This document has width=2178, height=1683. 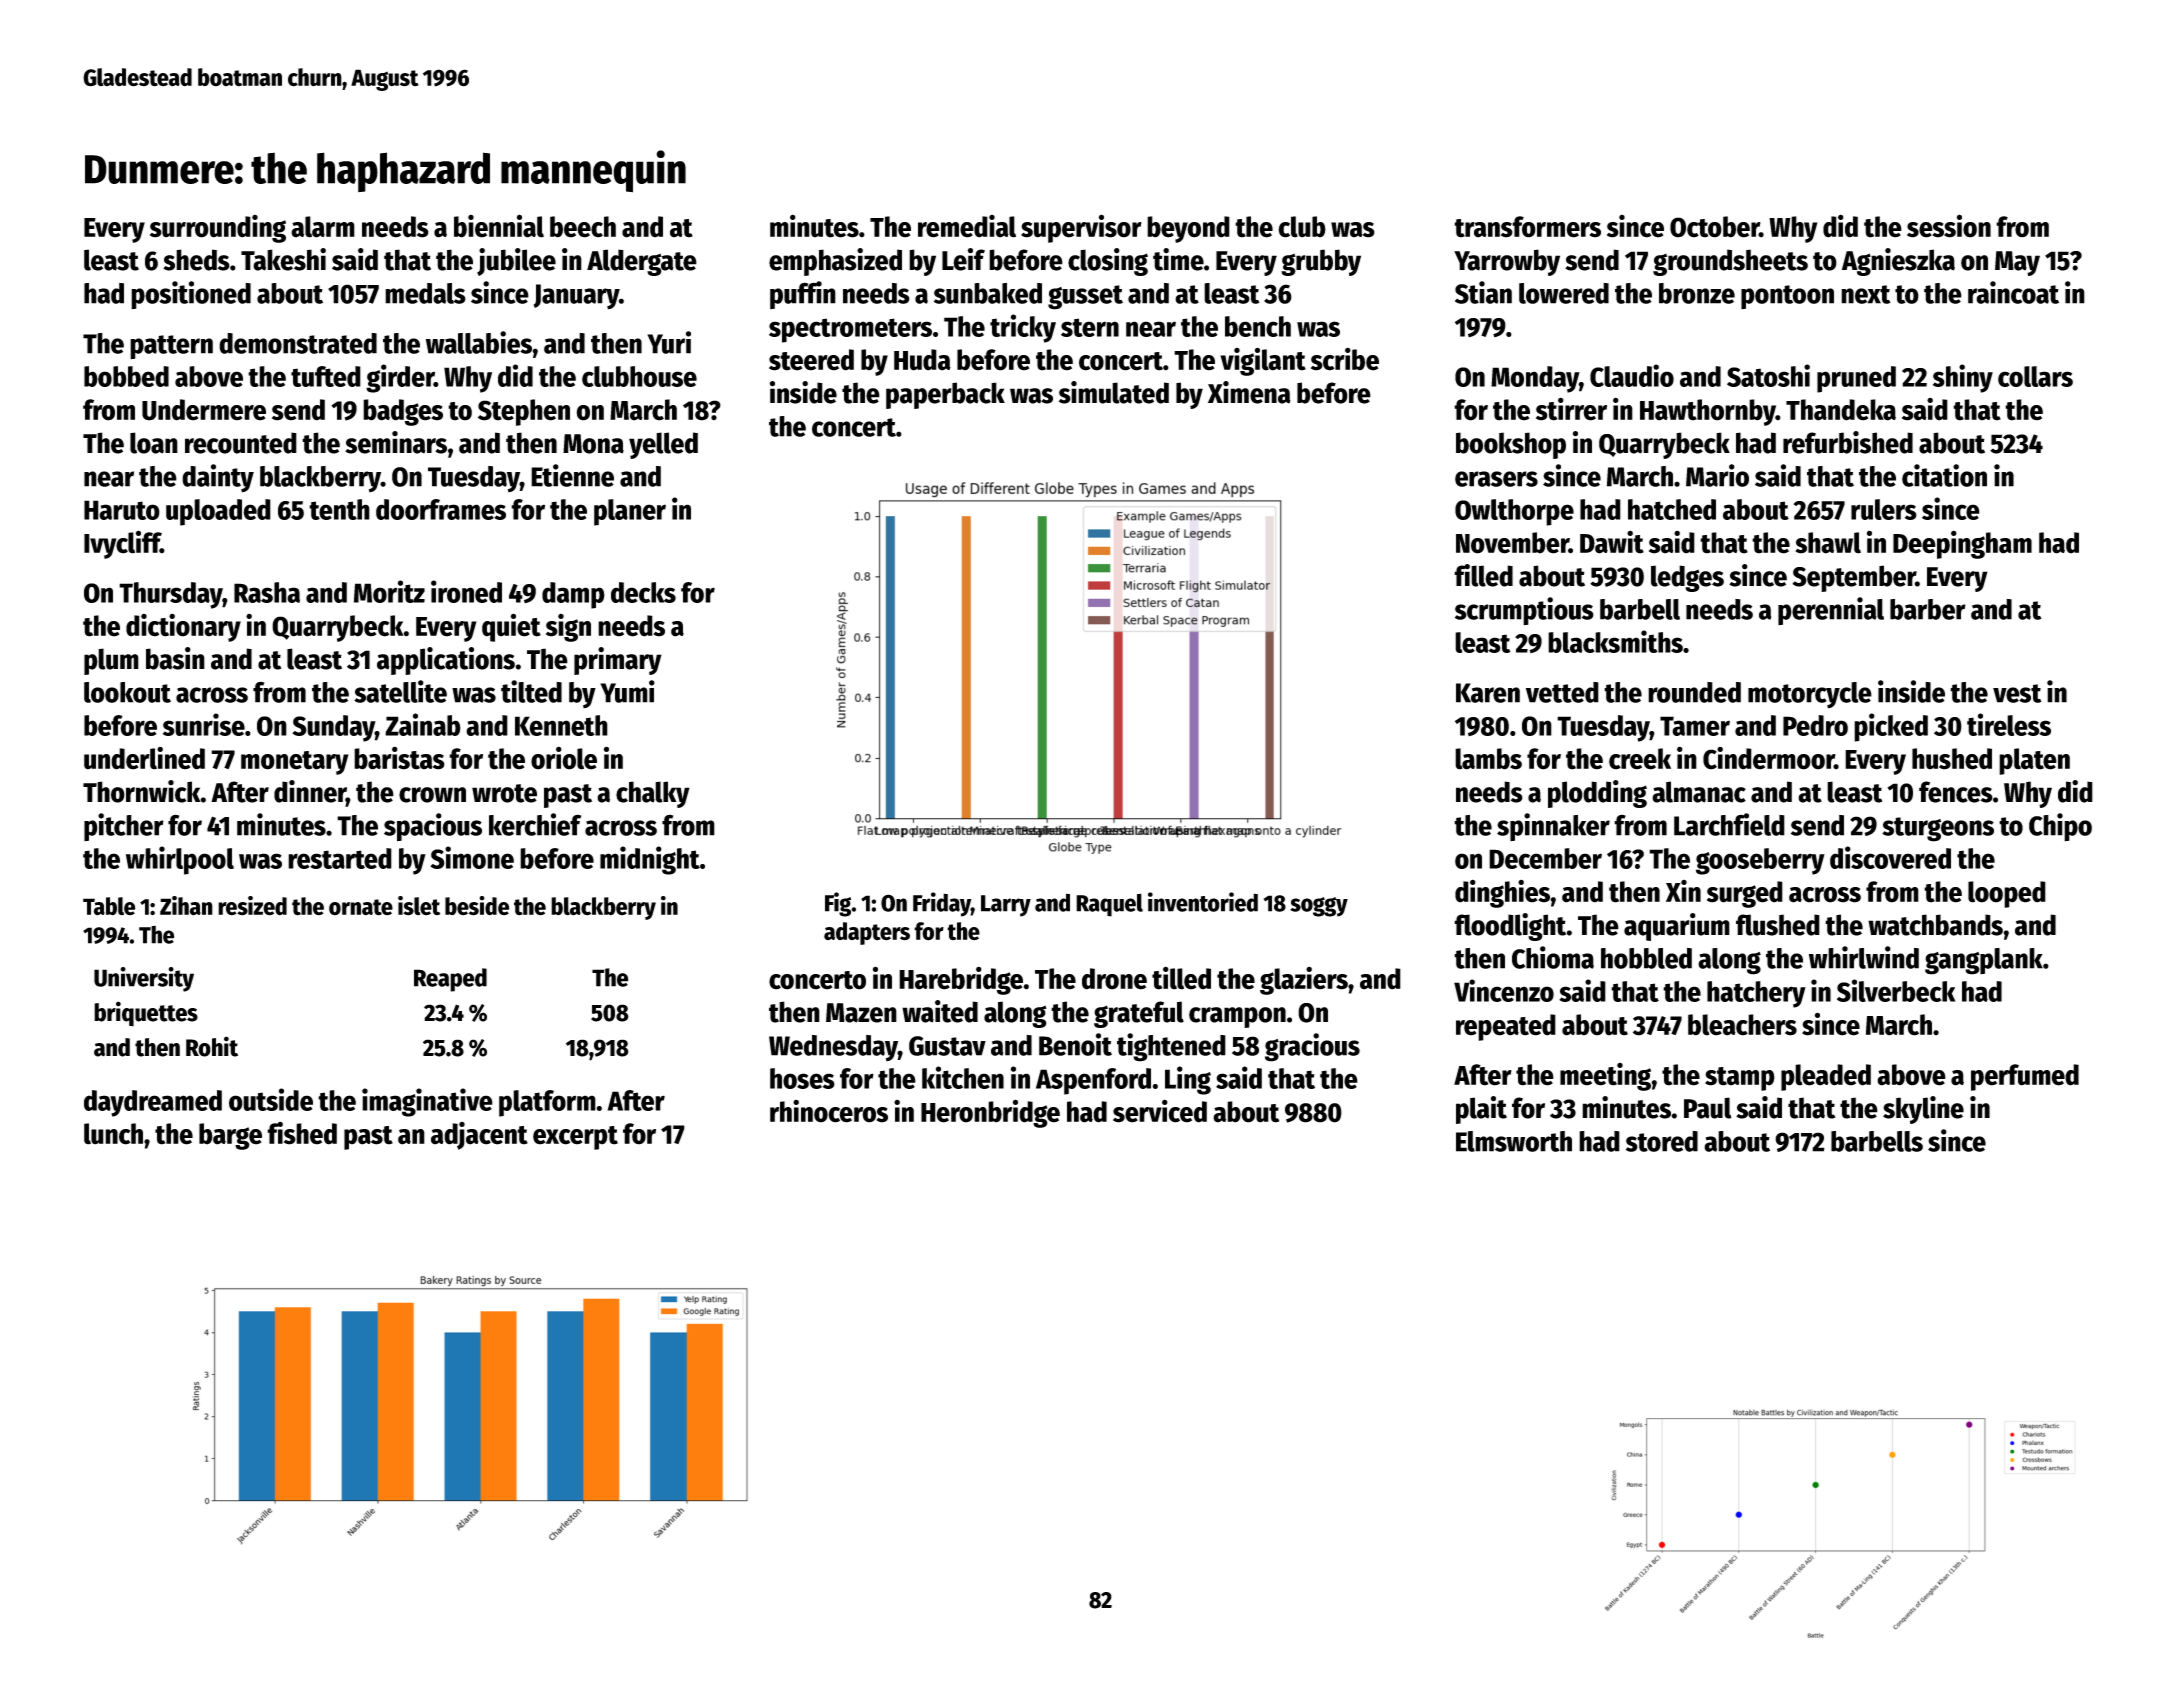 What do you see at coordinates (1514, 1141) in the document?
I see `Elmsworth` at bounding box center [1514, 1141].
